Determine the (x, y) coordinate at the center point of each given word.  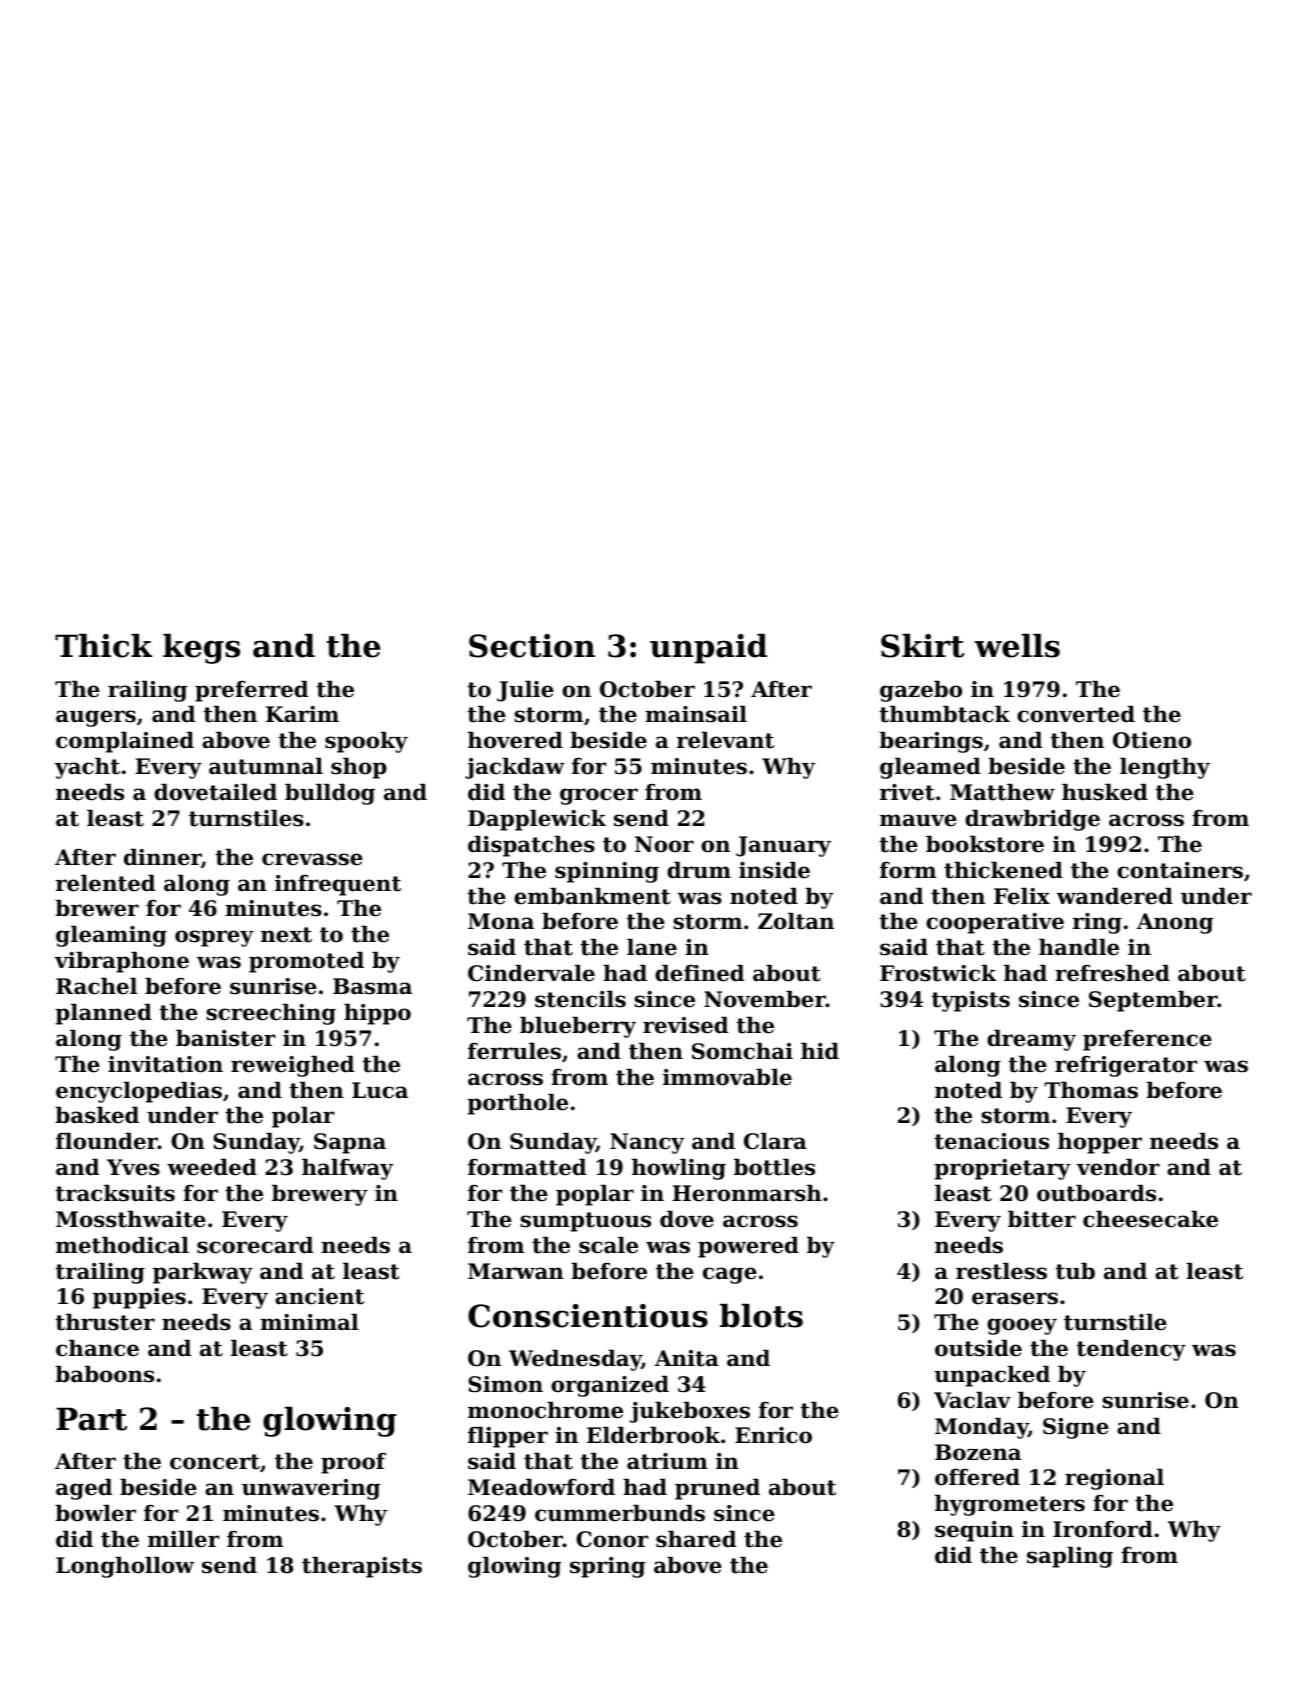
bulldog (330, 794)
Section (532, 646)
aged (84, 1489)
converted (1076, 714)
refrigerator (1126, 1066)
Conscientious (588, 1316)
